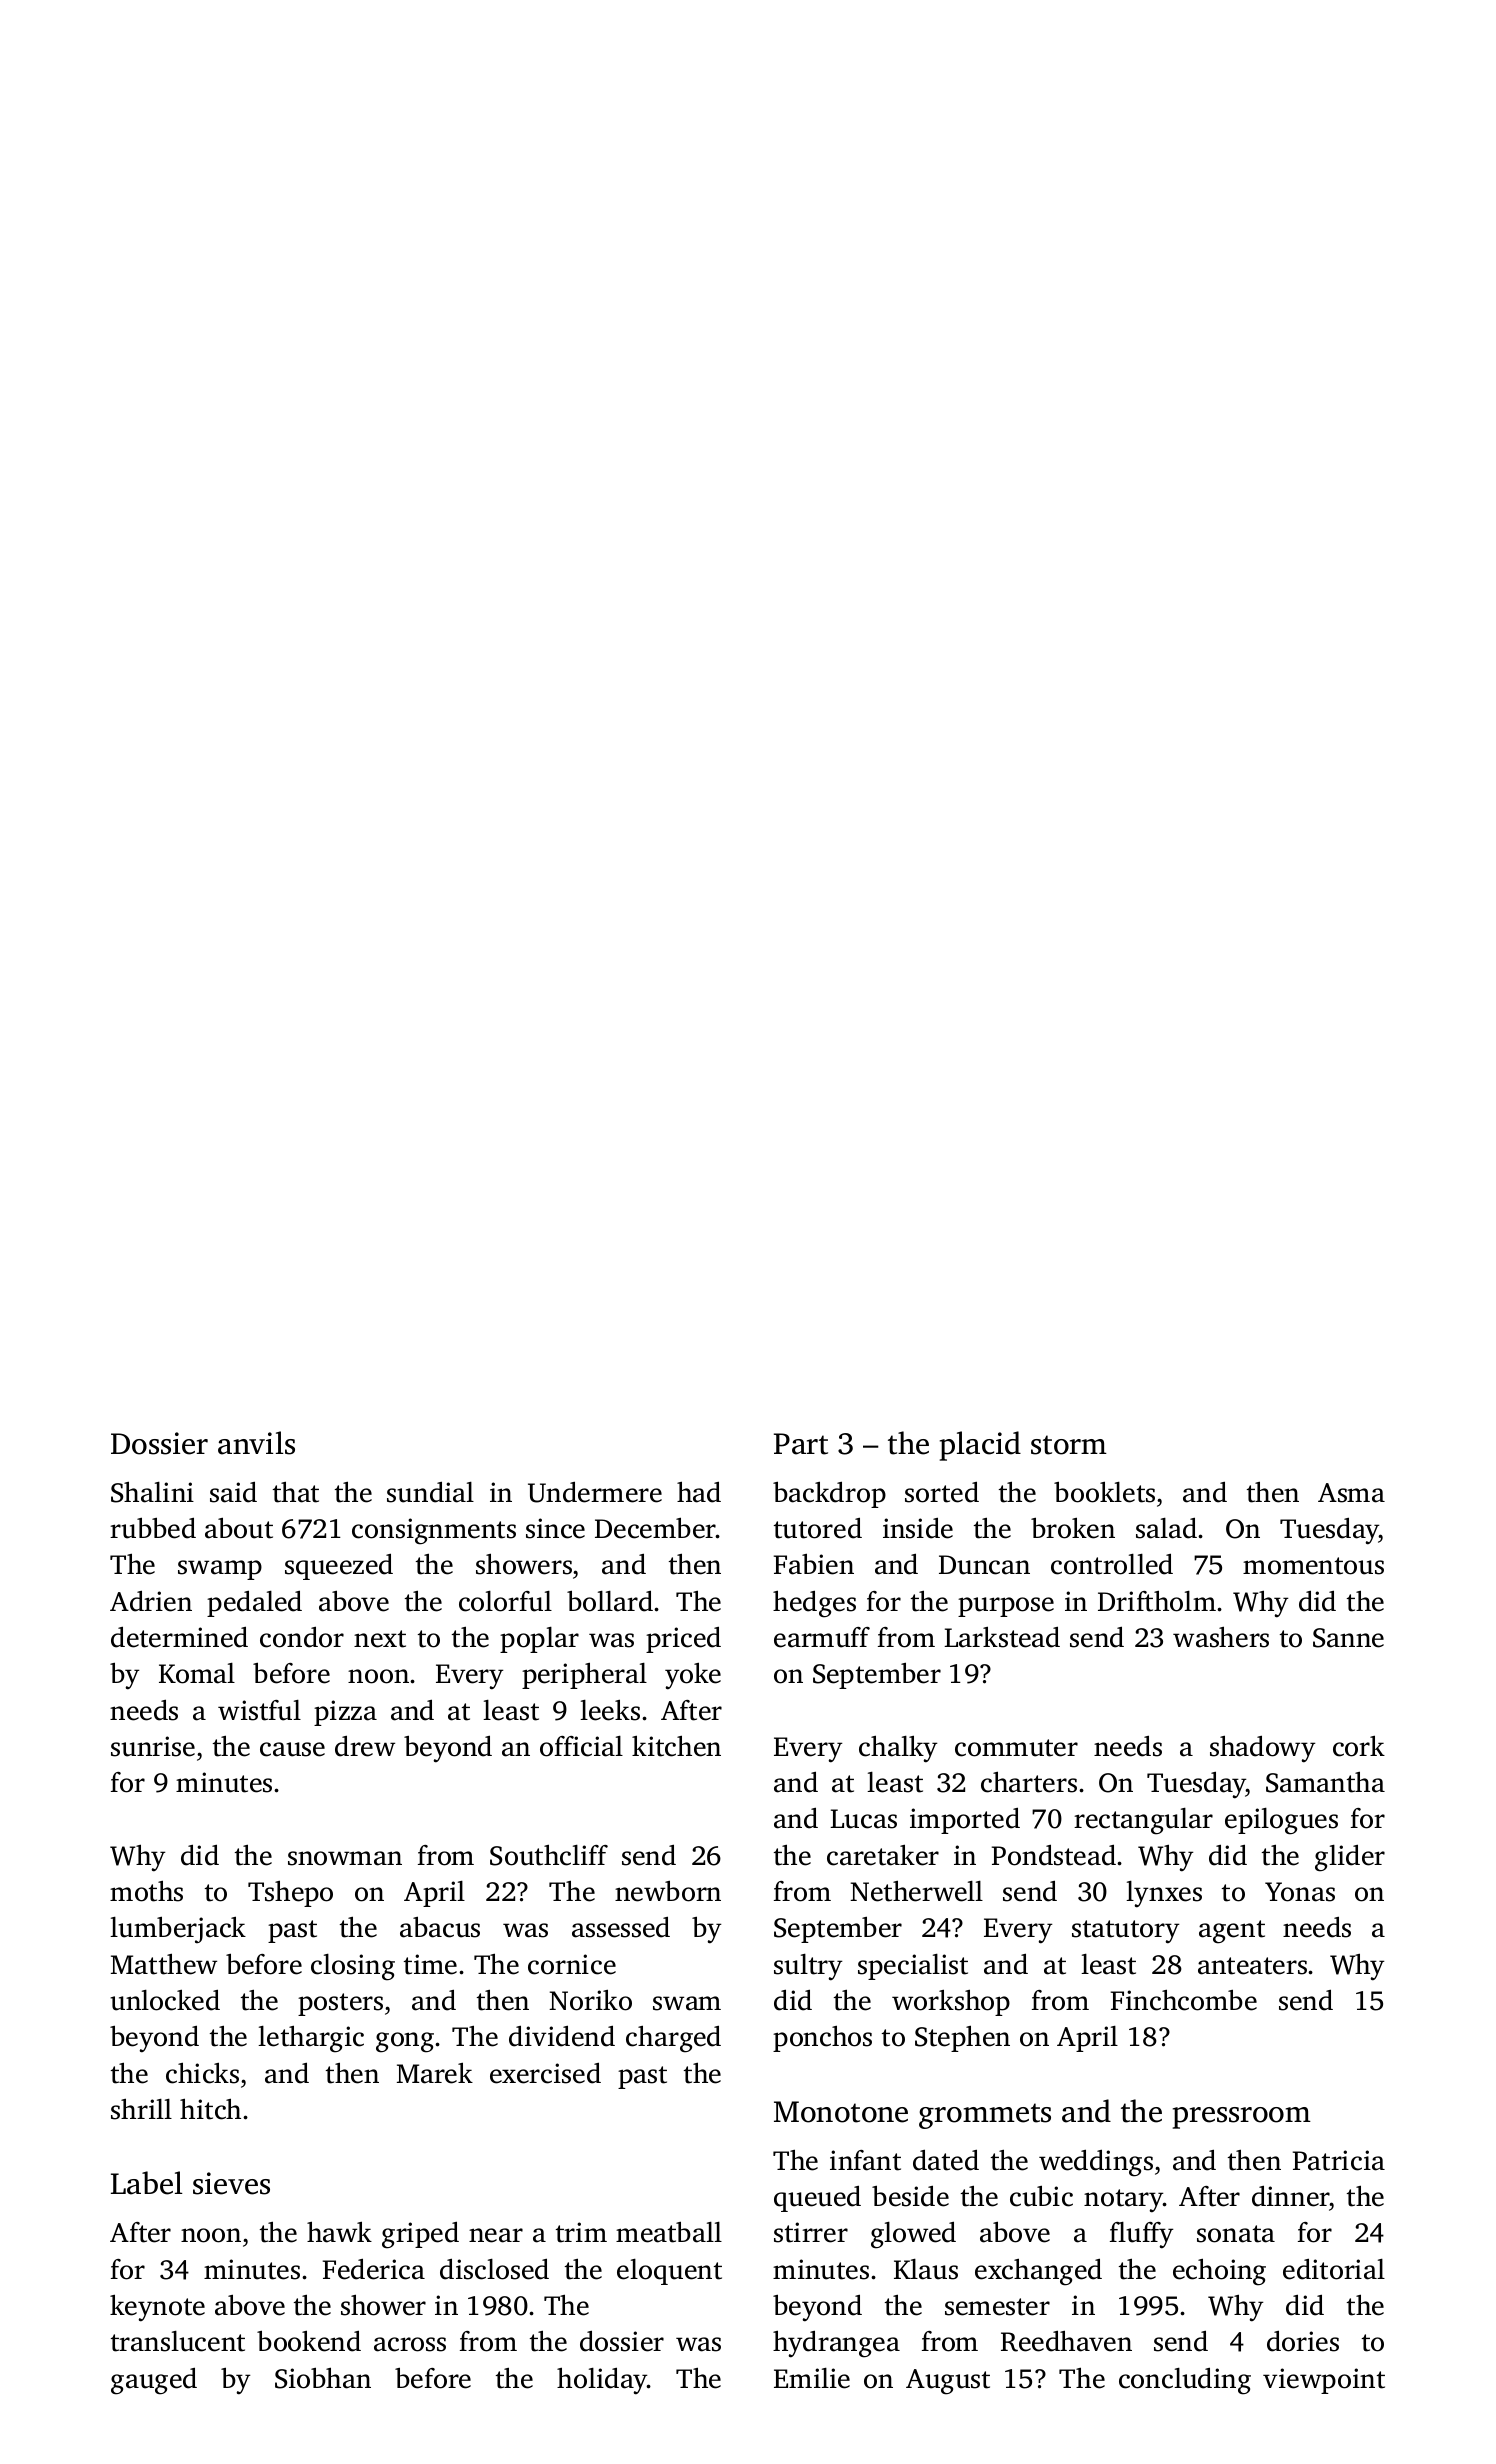 The width and height of the page is (1496, 2464). Describe the element at coordinates (323, 2378) in the page. I see `Siobhan` at that location.
